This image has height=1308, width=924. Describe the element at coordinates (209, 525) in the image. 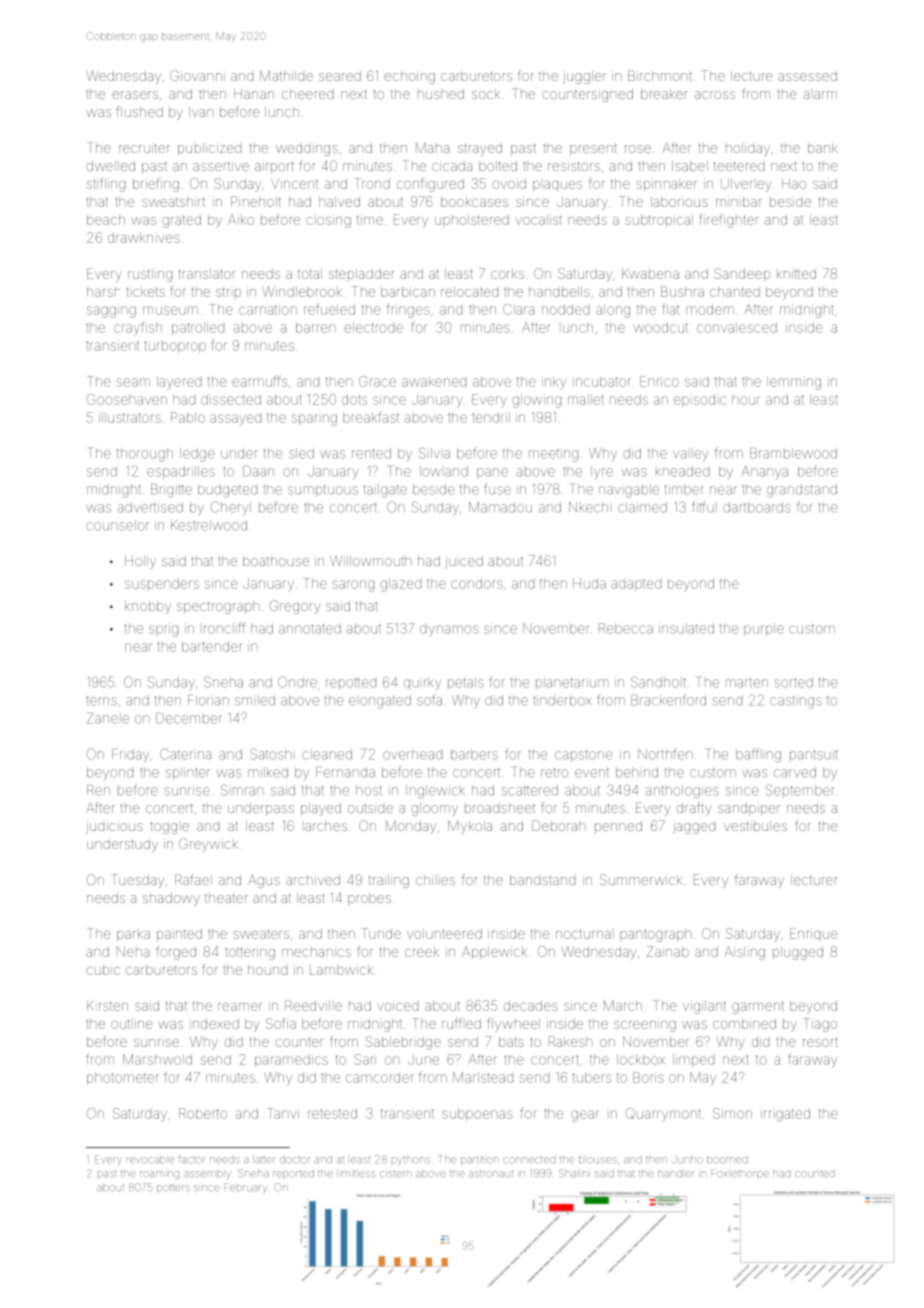

I see `Kestrelwood` at that location.
